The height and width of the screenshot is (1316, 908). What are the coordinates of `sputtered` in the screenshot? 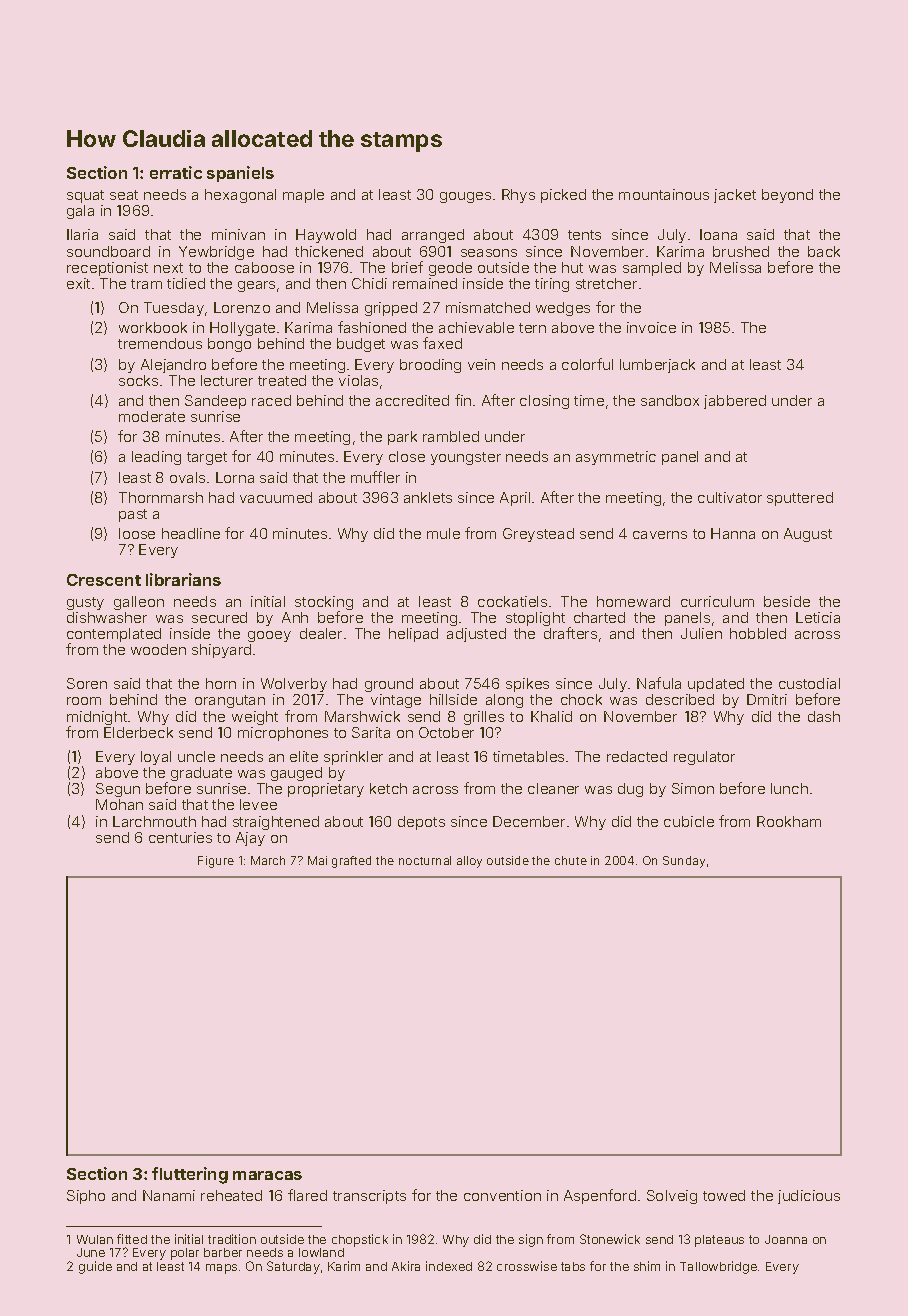 It's located at (800, 499).
